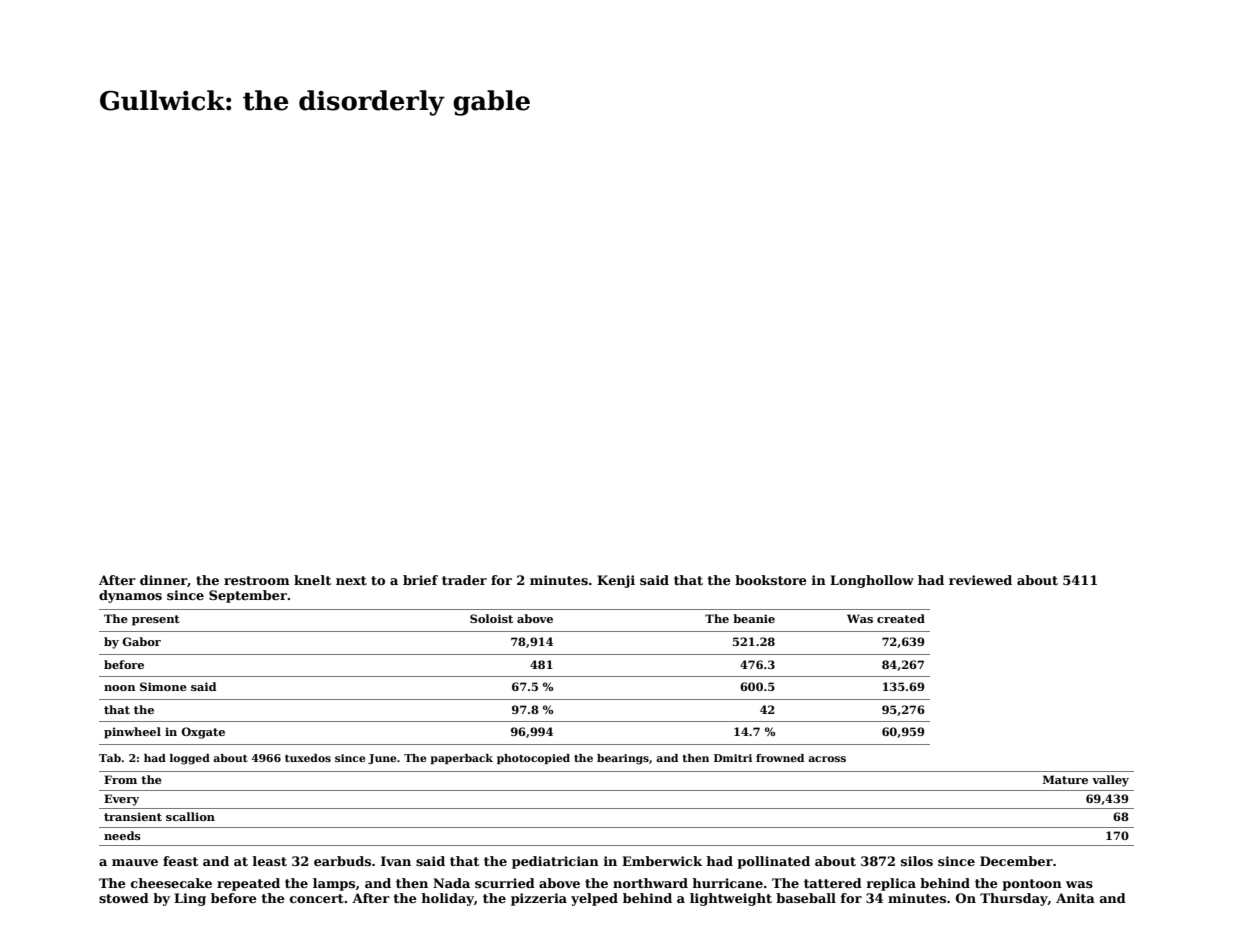 This image has height=952, width=1233. Describe the element at coordinates (901, 618) in the image. I see `created` at that location.
